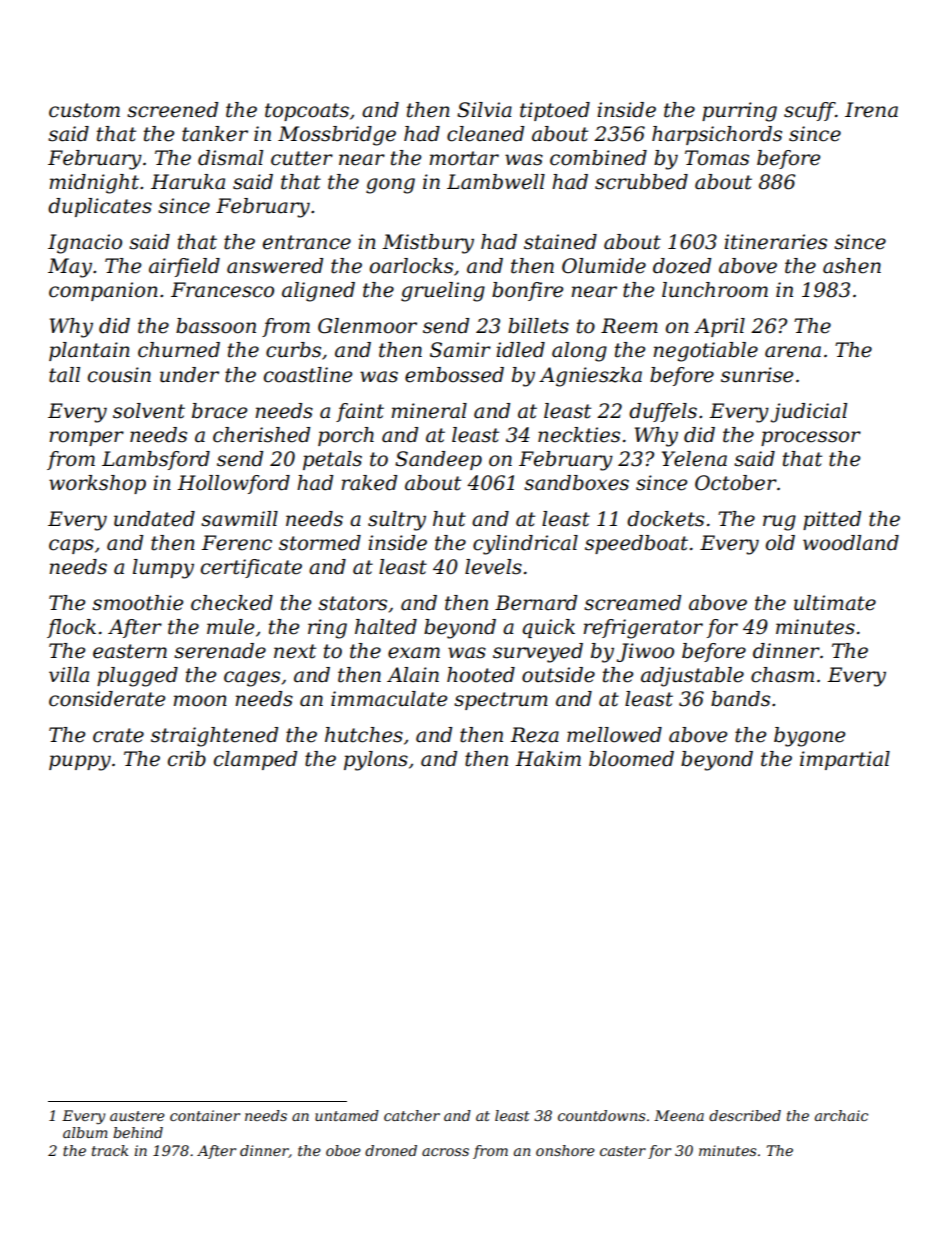  I want to click on bloomed, so click(631, 759).
